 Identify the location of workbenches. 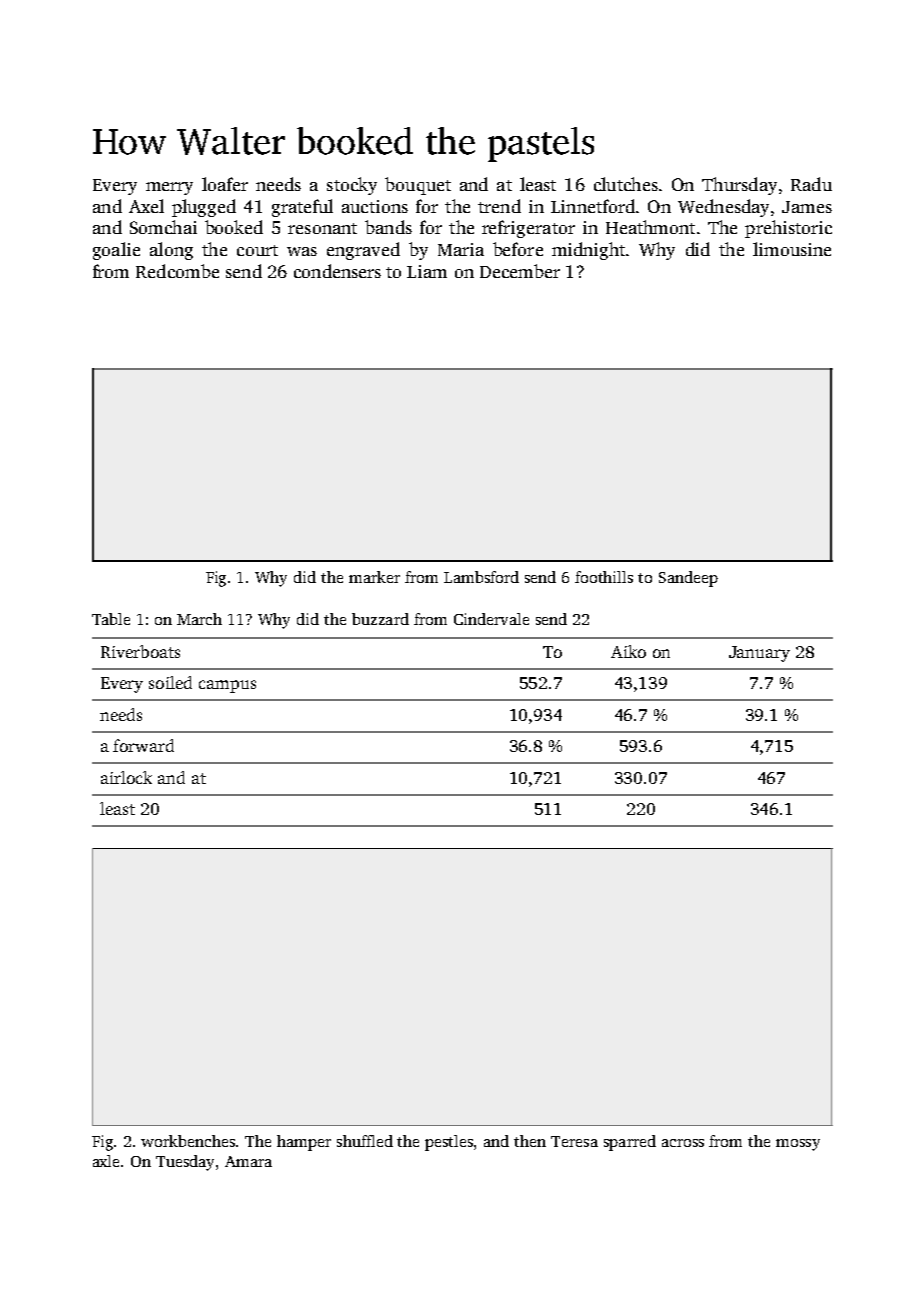
(188, 1141).
